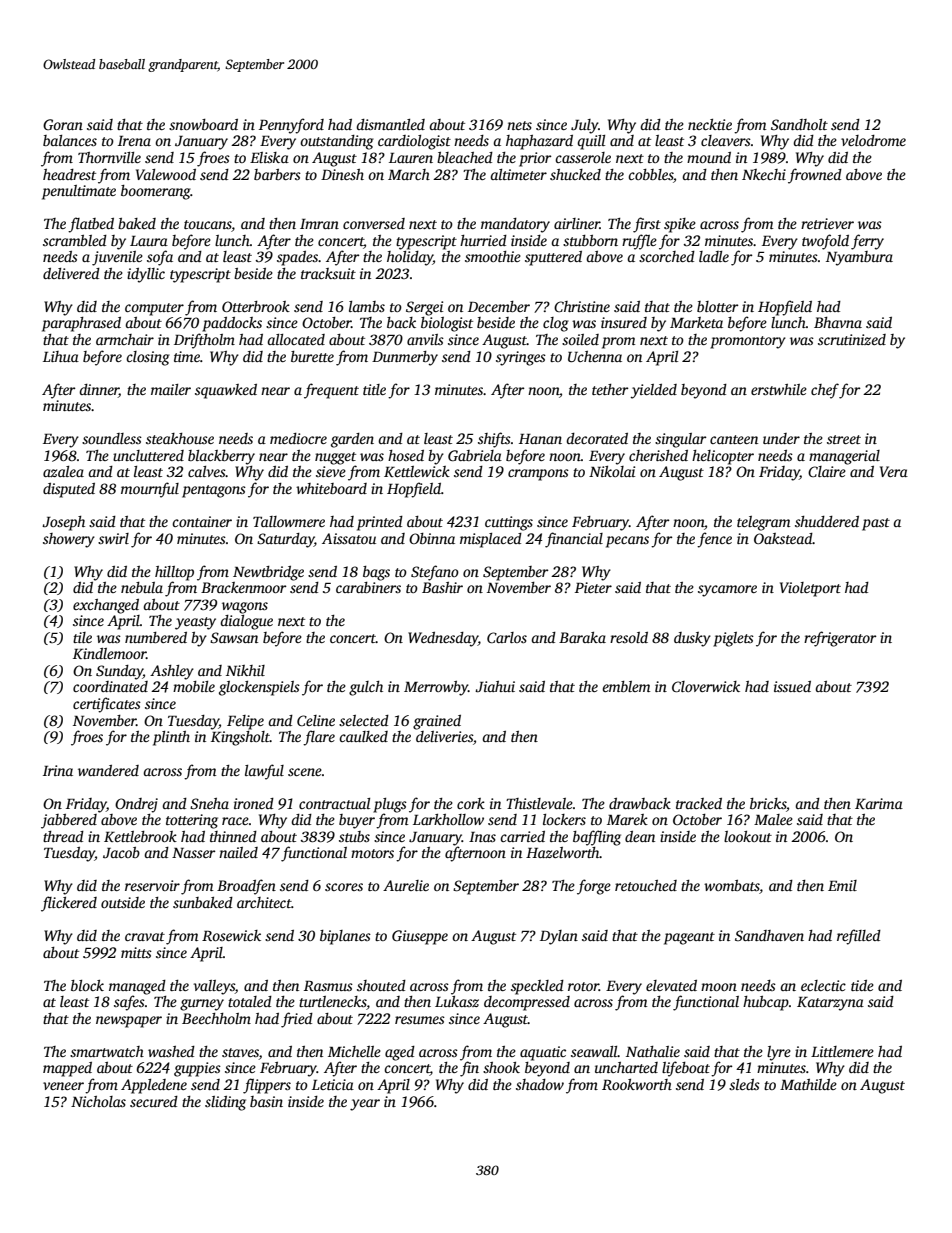  I want to click on financial, so click(574, 540).
